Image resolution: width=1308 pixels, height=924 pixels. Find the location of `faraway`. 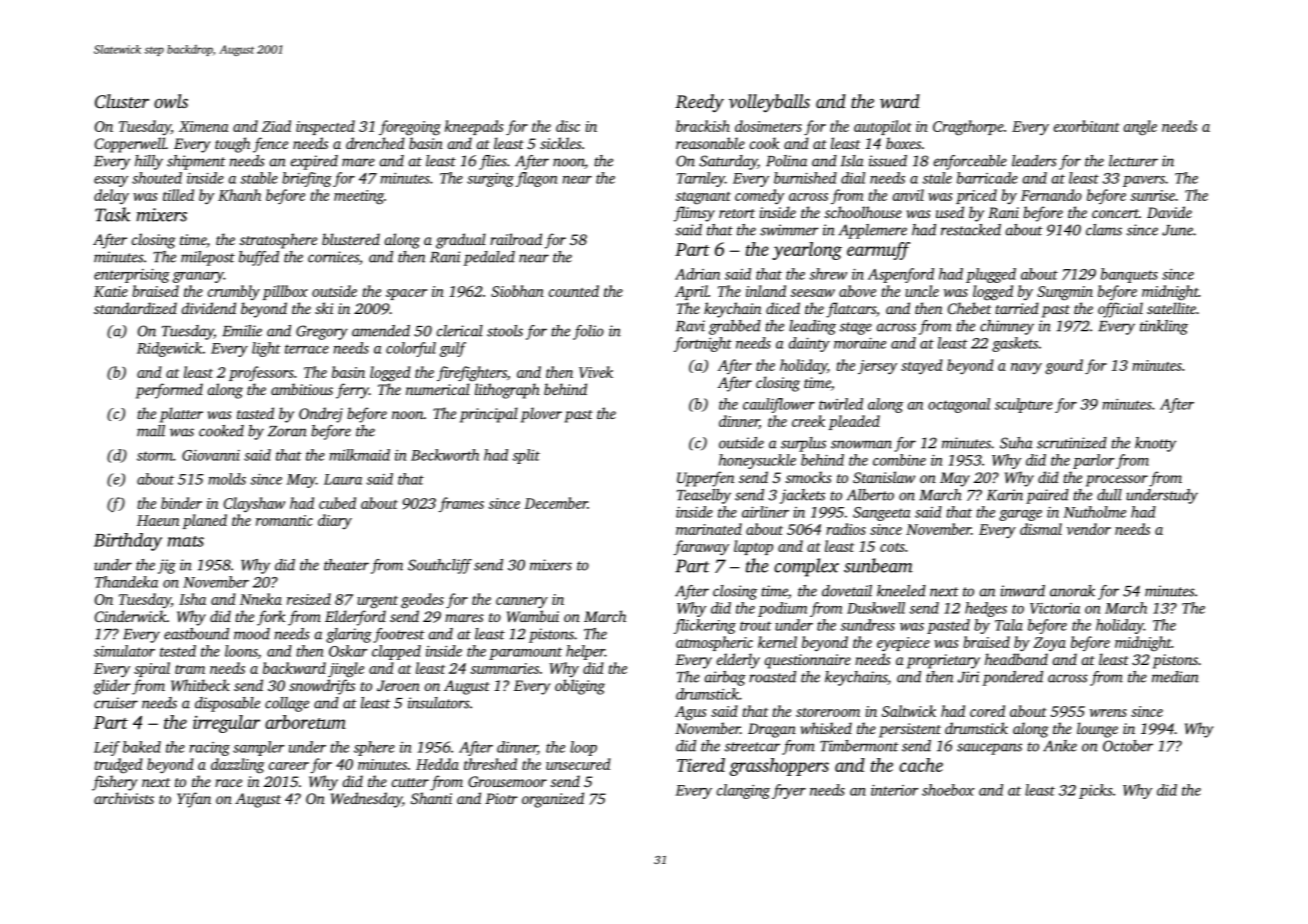

faraway is located at coordinates (701, 548).
